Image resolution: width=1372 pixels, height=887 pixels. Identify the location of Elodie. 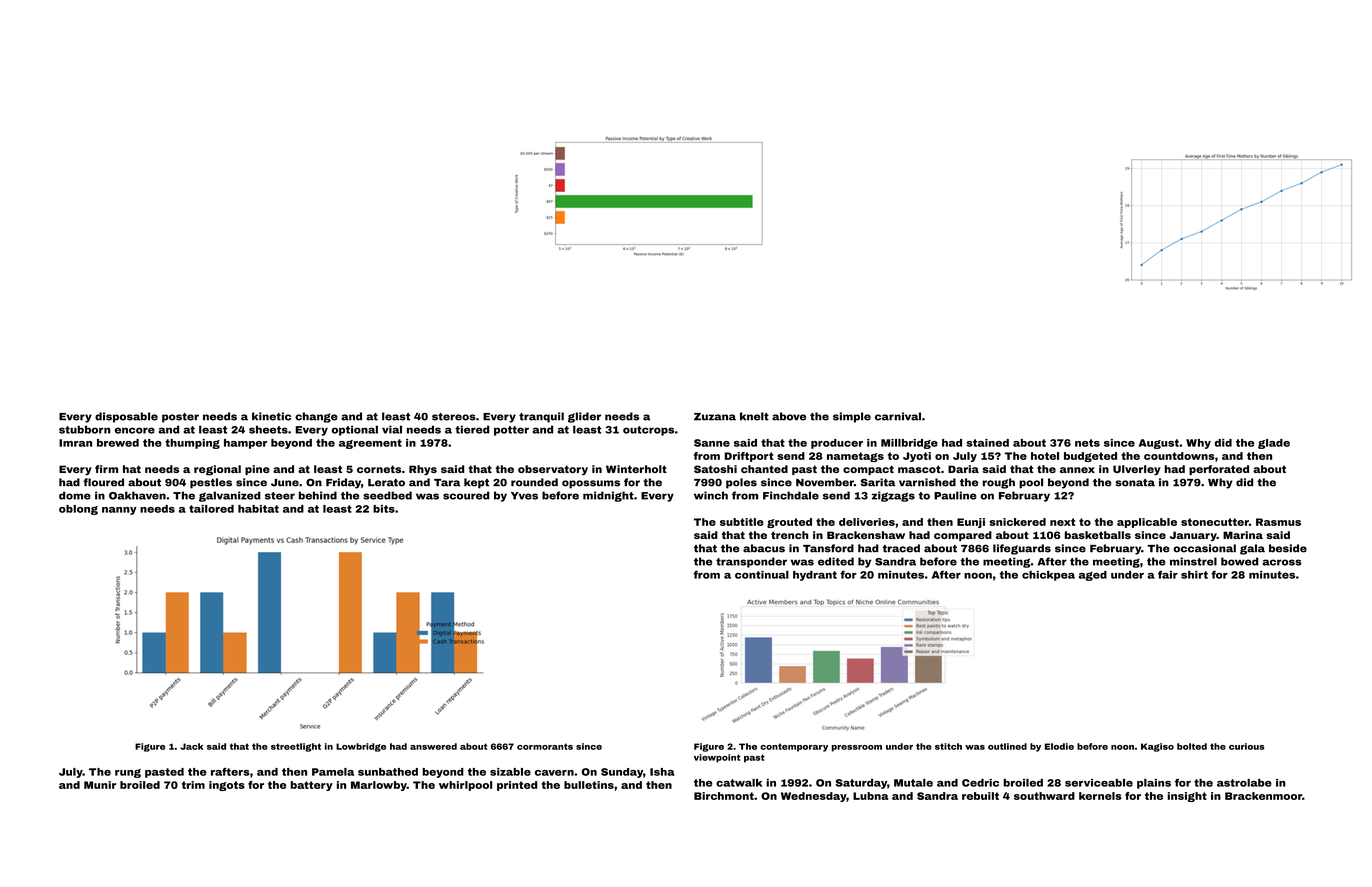
(1059, 746).
